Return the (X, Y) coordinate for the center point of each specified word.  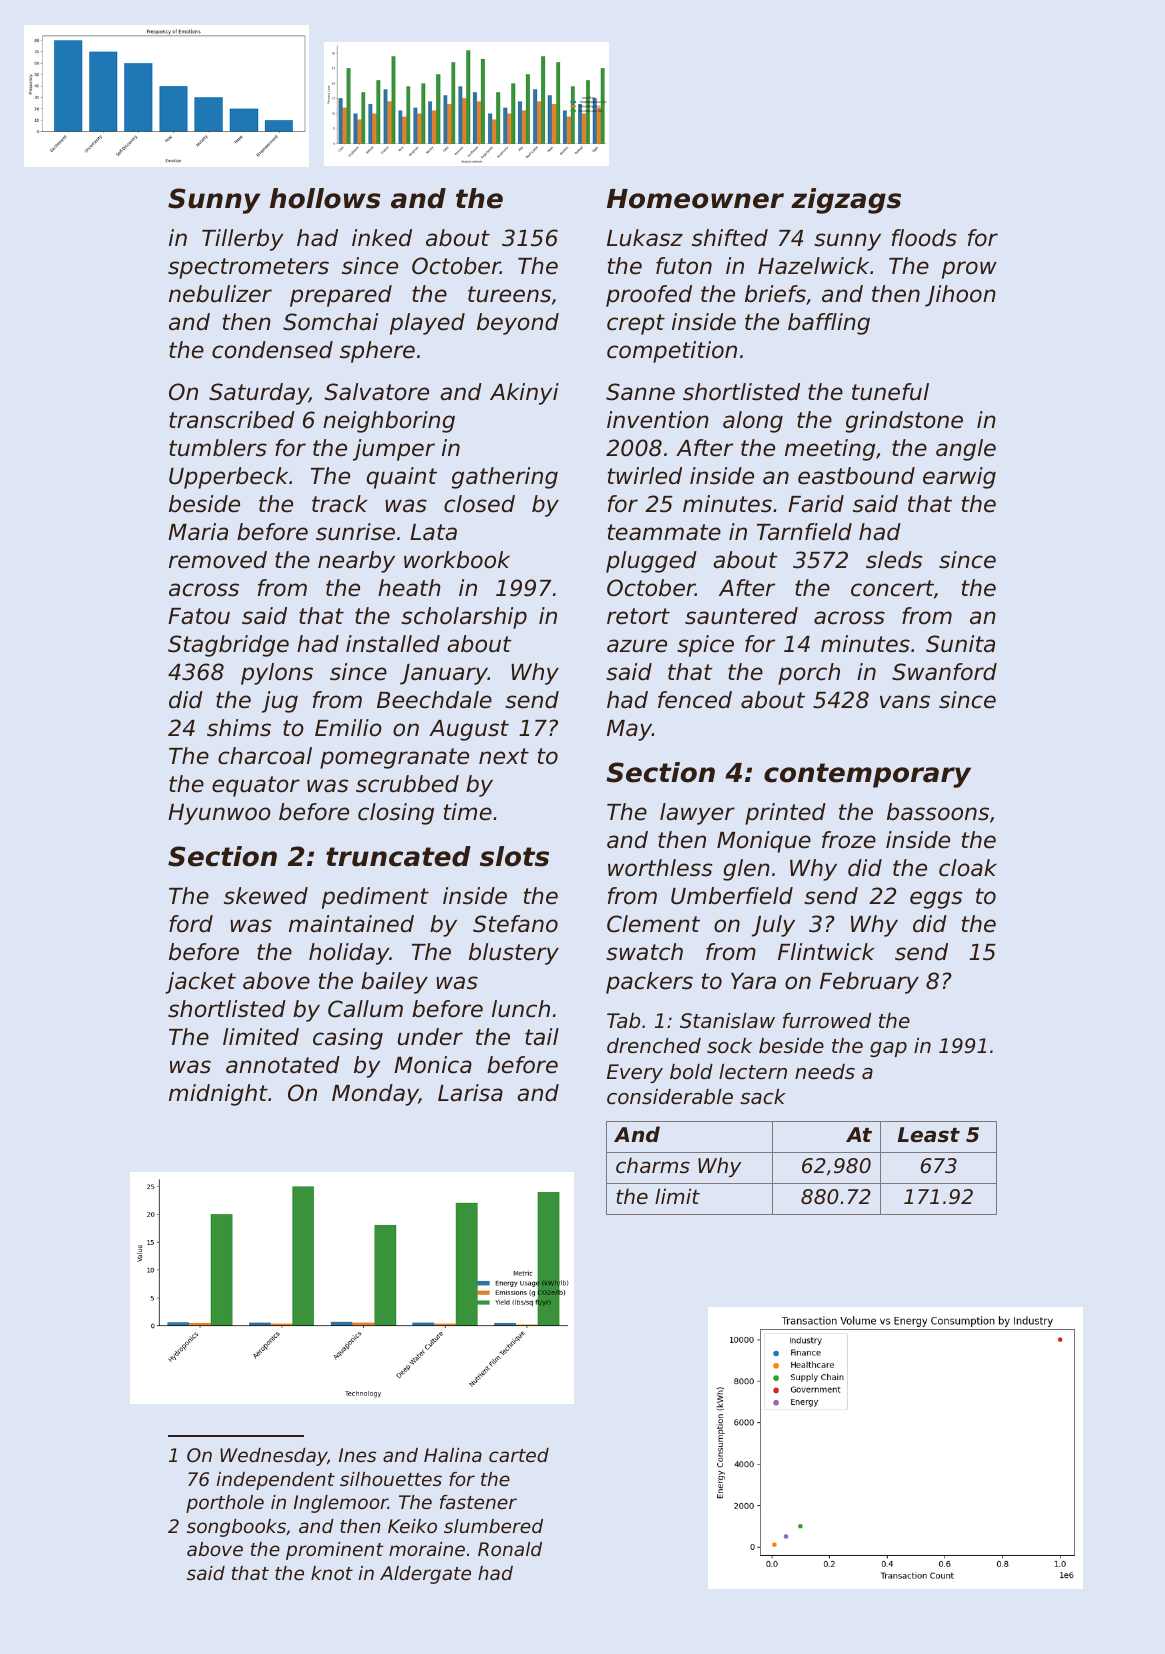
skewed (266, 896)
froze (849, 840)
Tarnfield (804, 532)
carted (519, 1455)
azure (637, 646)
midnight (218, 1095)
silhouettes (391, 1479)
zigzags (846, 201)
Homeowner (695, 199)
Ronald (510, 1549)
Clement (653, 924)
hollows (325, 198)
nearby (356, 562)
